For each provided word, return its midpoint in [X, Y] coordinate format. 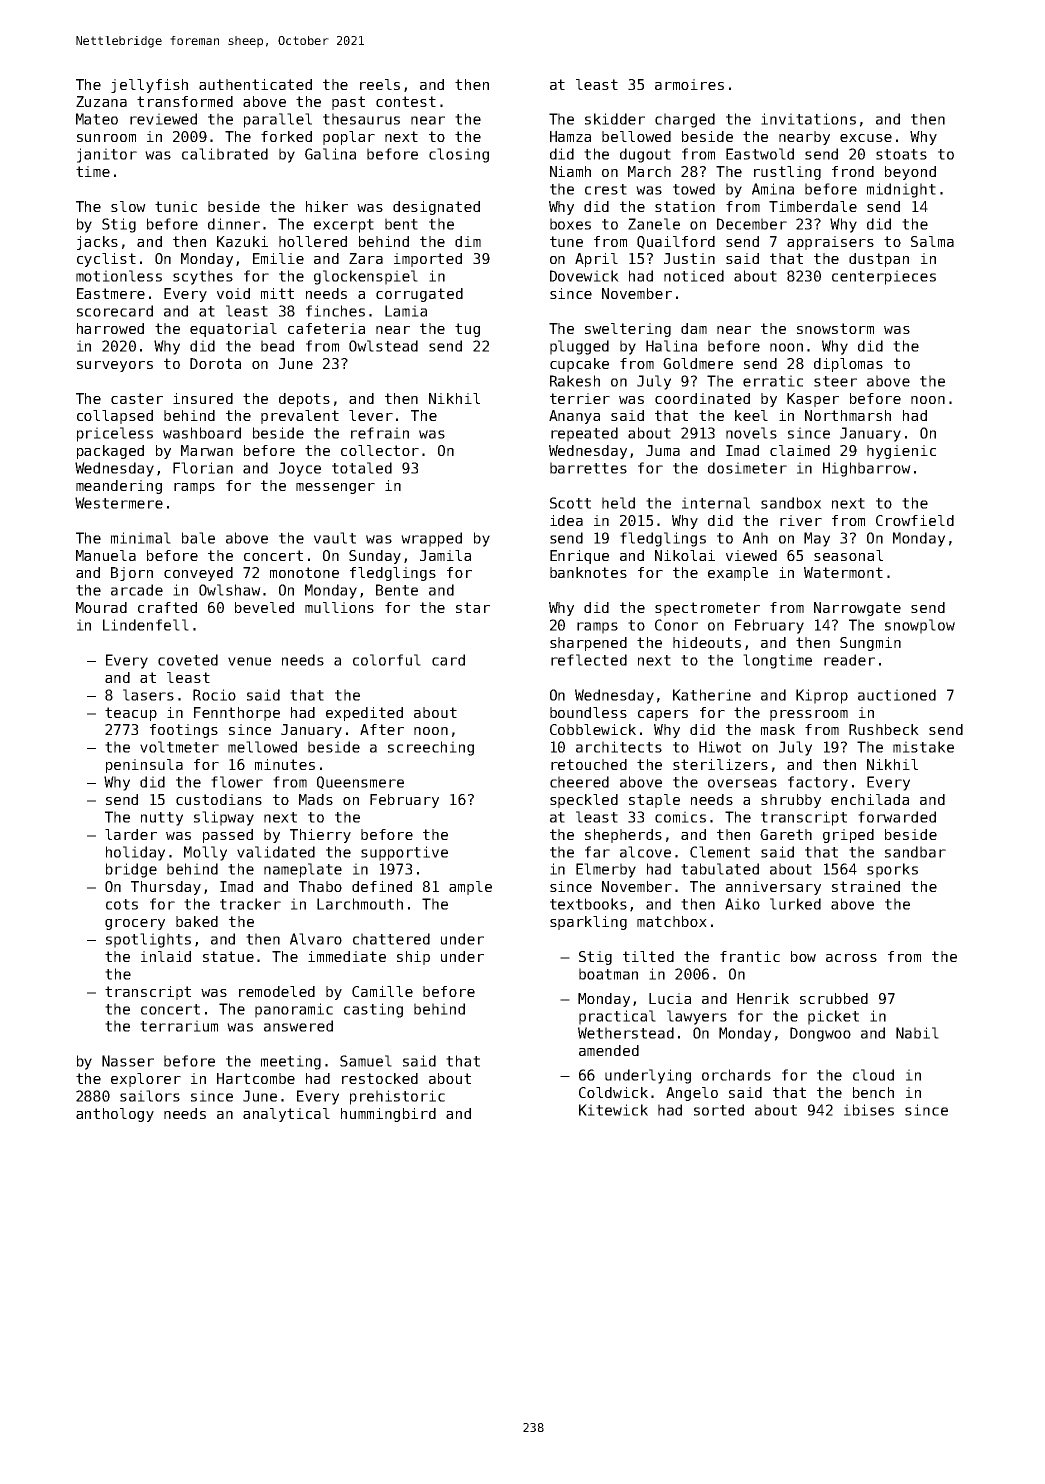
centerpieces [884, 277]
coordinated [702, 398]
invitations [808, 119]
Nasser [128, 1061]
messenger [335, 488]
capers [663, 715]
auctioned [897, 695]
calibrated [225, 154]
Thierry [320, 836]
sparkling [588, 923]
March [649, 171]
